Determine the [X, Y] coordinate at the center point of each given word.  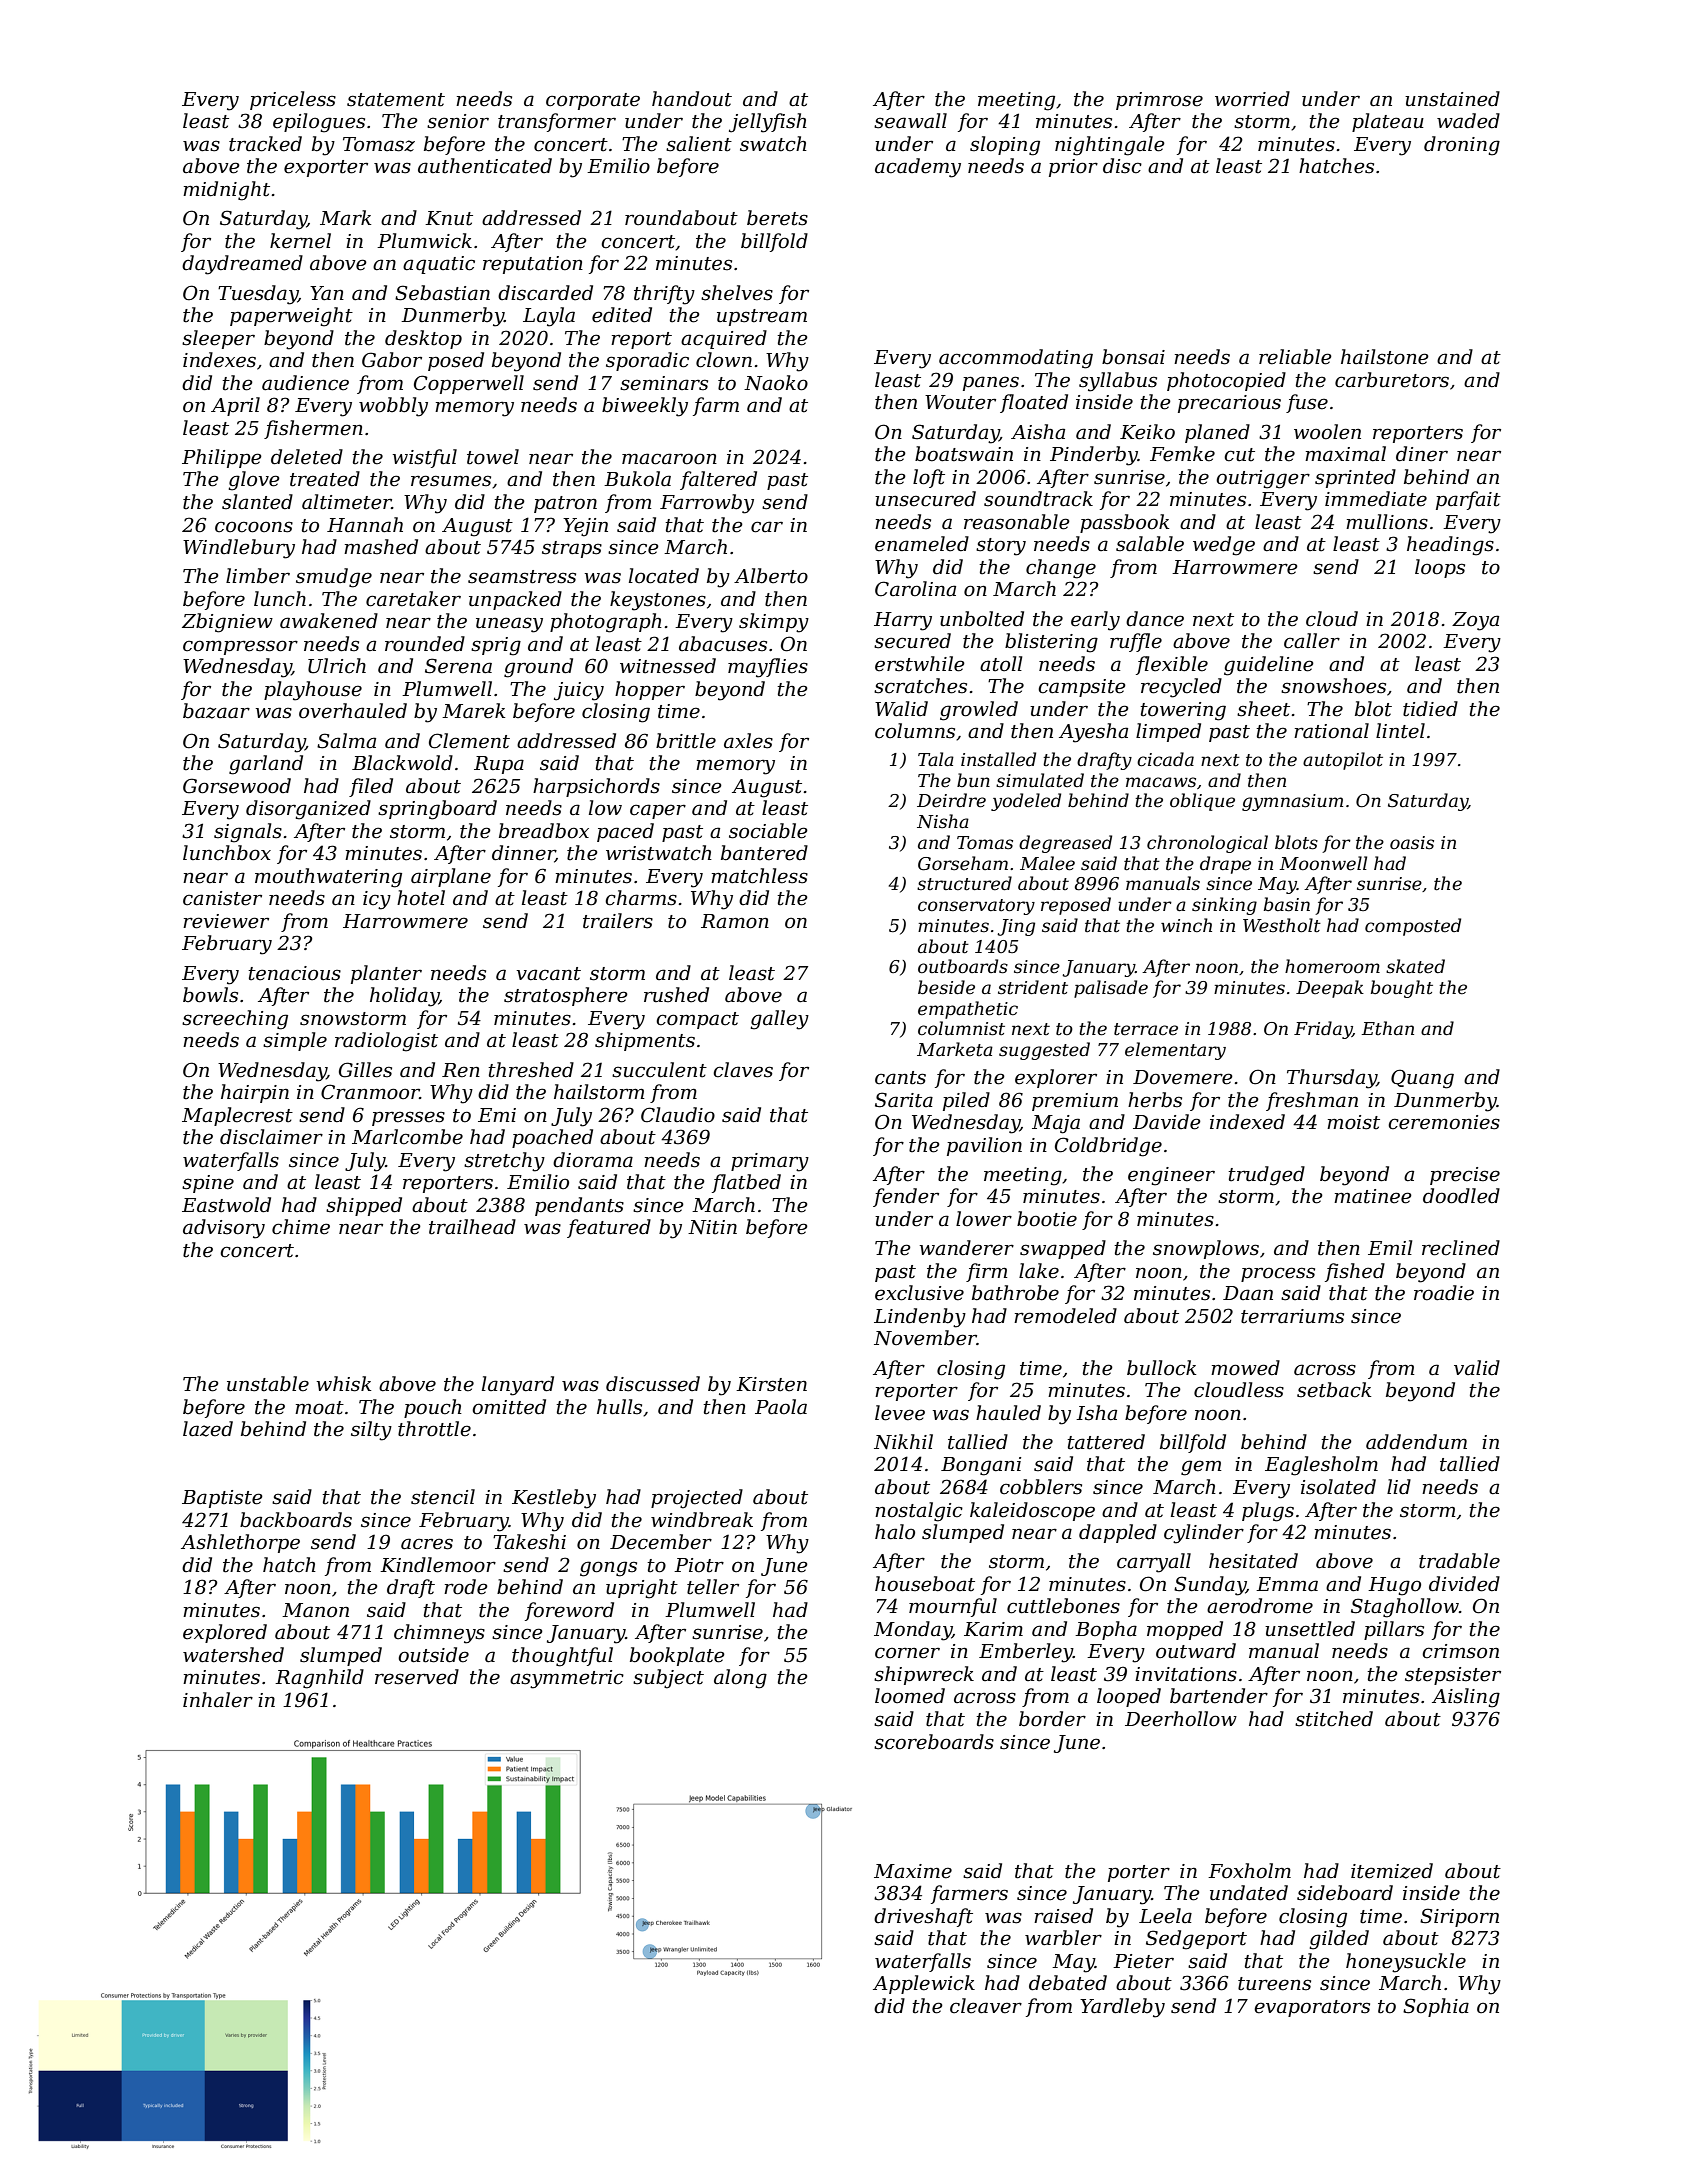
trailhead [472, 1227]
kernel [300, 241]
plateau [1388, 122]
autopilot [1343, 761]
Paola [781, 1407]
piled [966, 1101]
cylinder [1204, 1534]
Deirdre [951, 800]
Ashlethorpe [240, 1543]
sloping [1005, 146]
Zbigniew [227, 623]
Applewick [924, 1984]
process [1278, 1274]
